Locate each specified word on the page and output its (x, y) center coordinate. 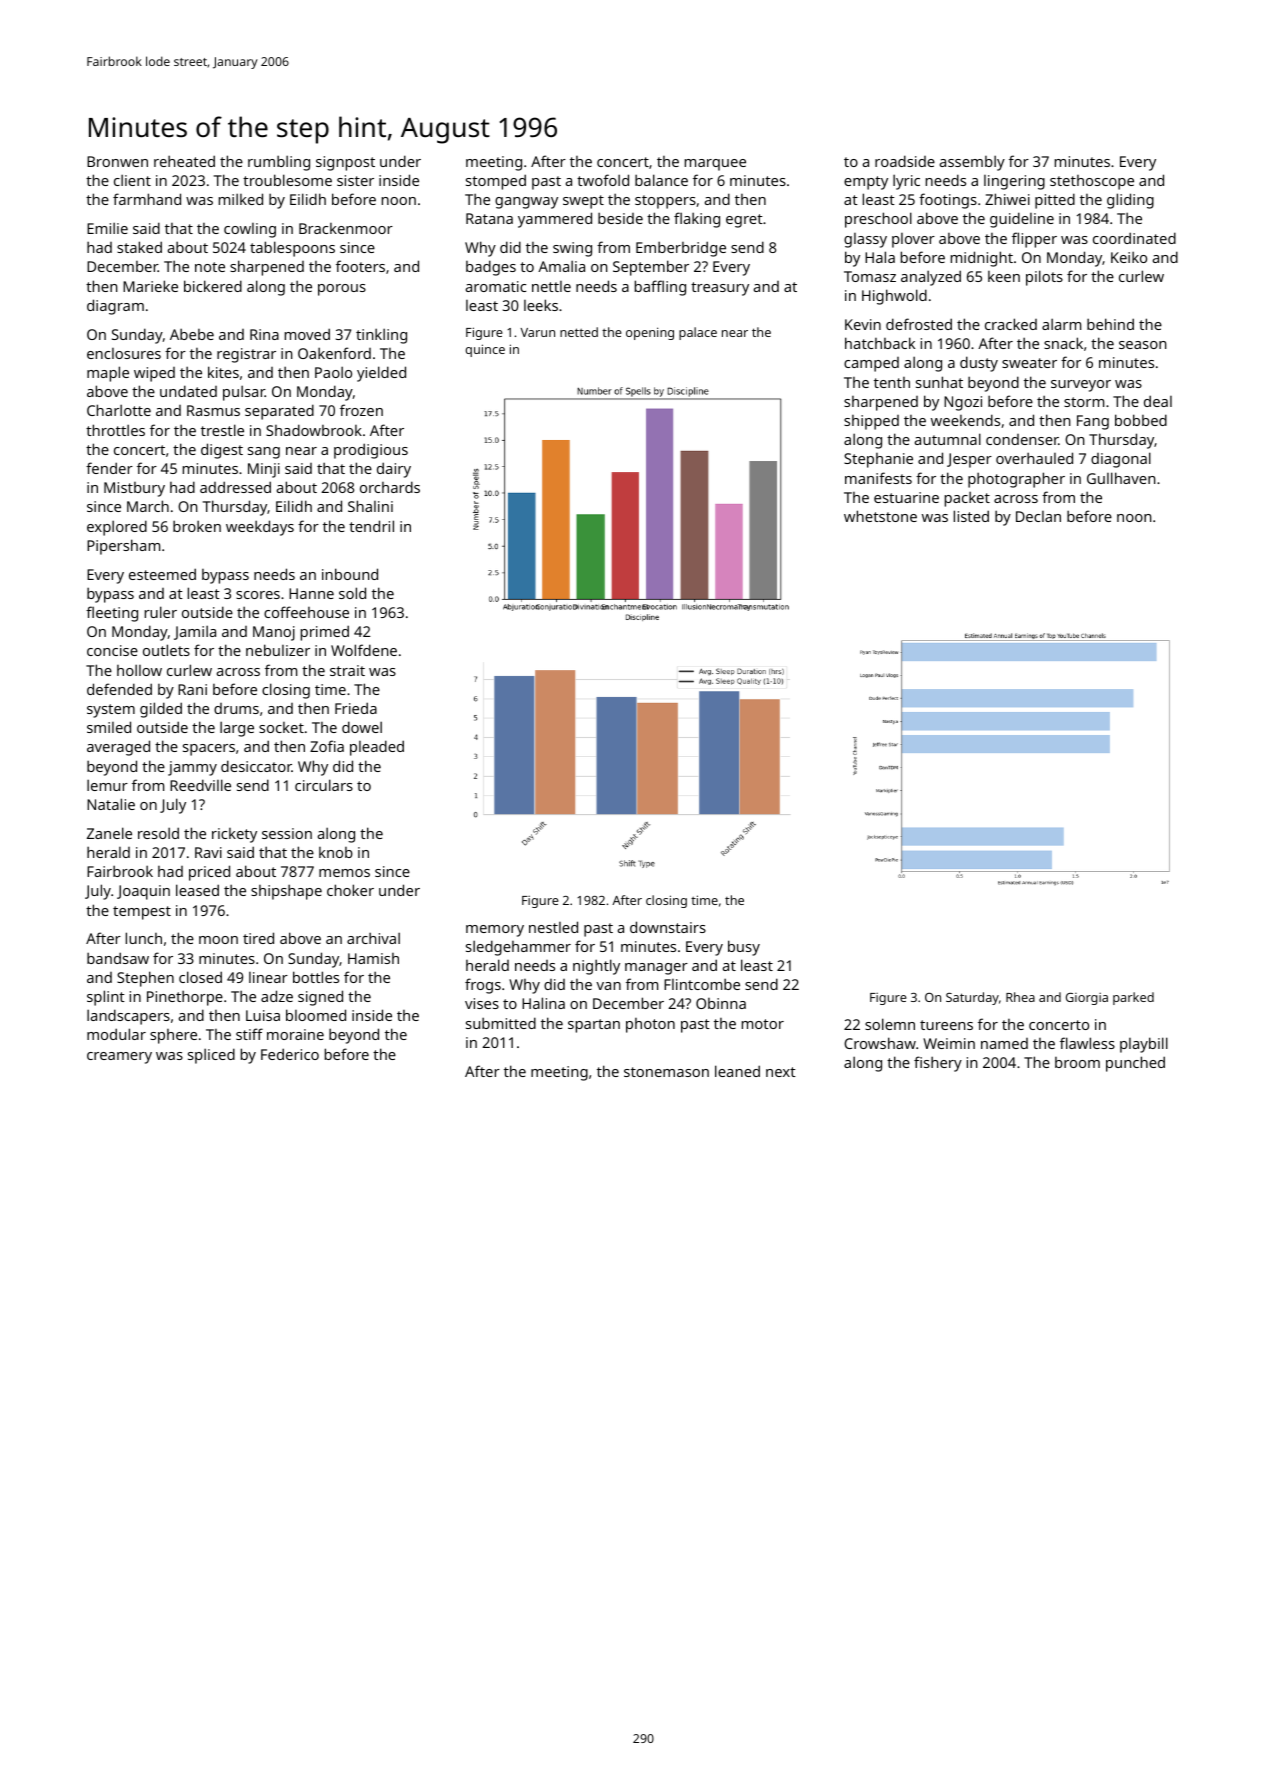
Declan (1038, 516)
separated (279, 412)
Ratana (489, 218)
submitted (501, 1023)
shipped (871, 422)
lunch (144, 938)
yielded (381, 374)
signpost (345, 163)
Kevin (863, 324)
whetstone (880, 516)
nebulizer (278, 650)
